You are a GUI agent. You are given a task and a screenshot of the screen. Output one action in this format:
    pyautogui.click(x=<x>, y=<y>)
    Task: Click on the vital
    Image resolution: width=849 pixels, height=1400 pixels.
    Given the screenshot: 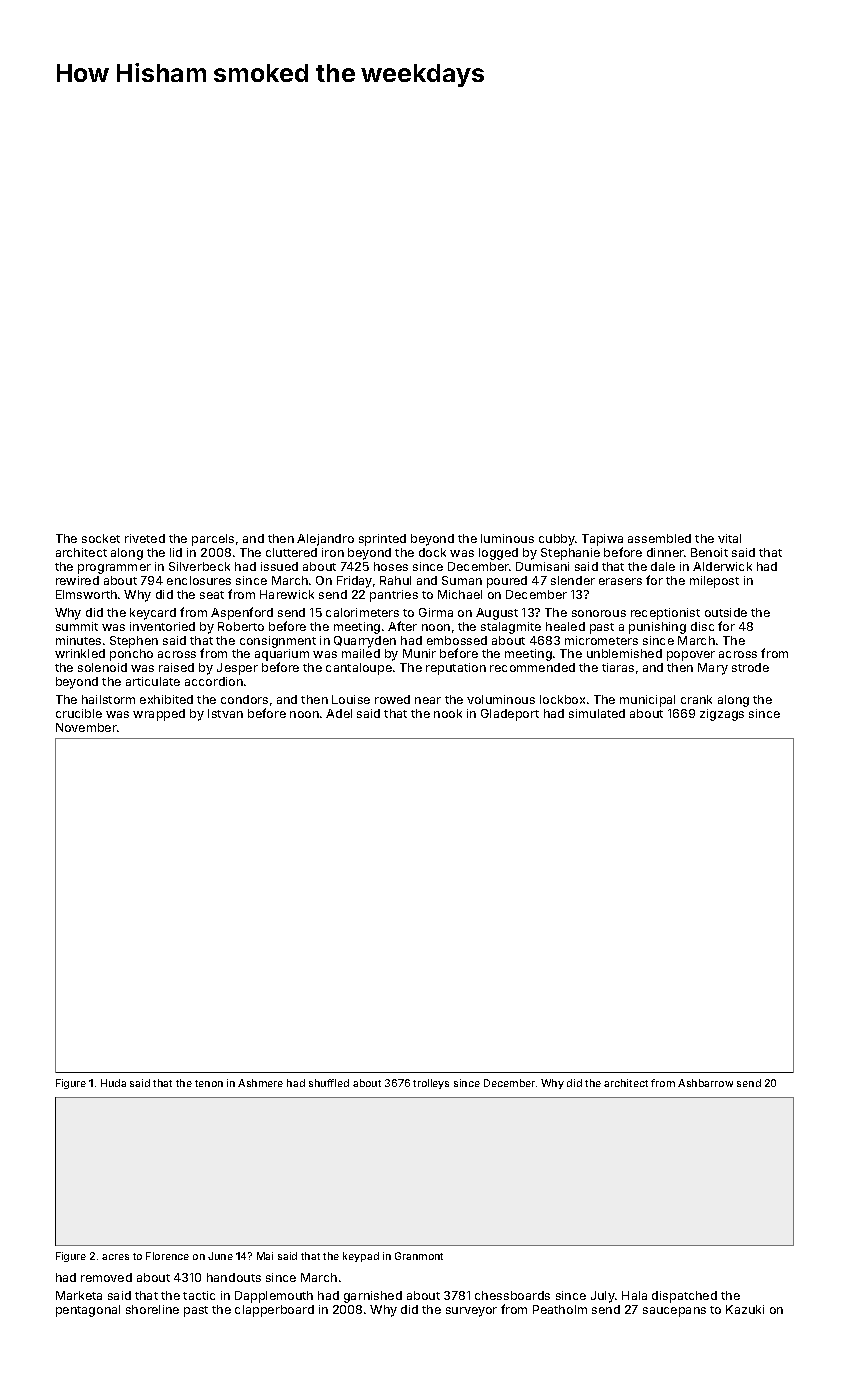 What is the action you would take?
    pyautogui.click(x=729, y=538)
